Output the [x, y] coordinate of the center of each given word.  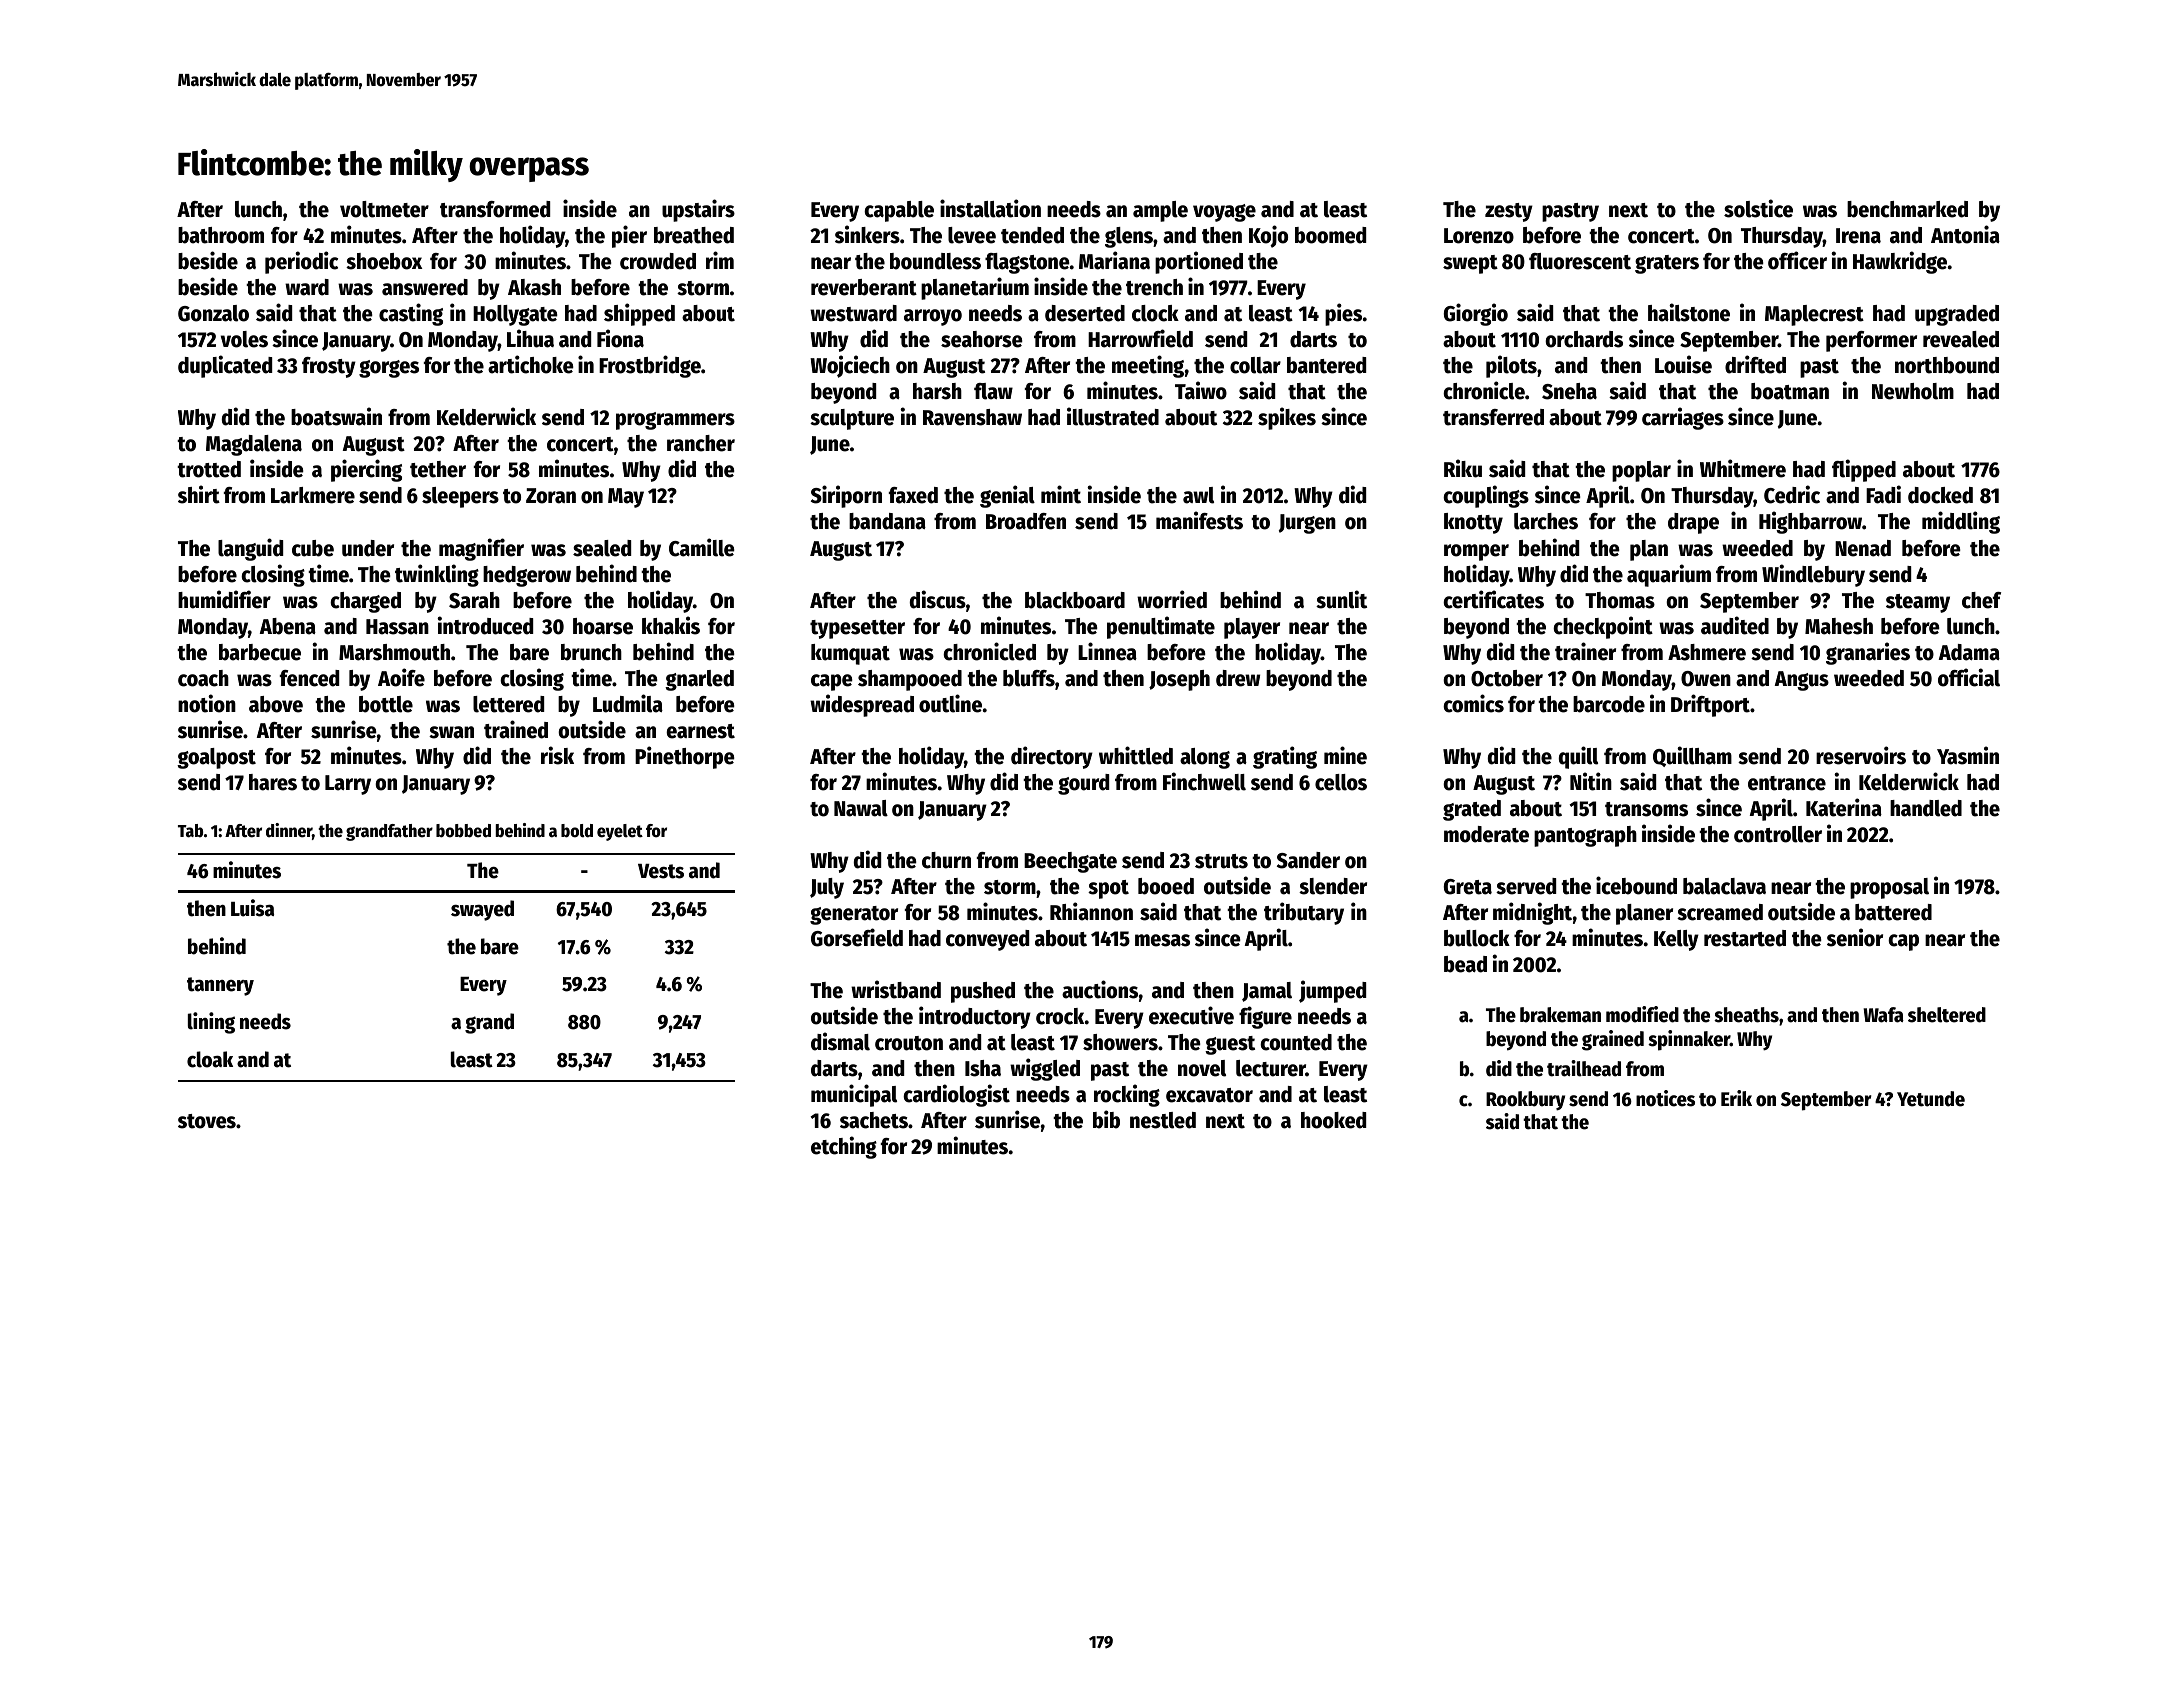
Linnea [1107, 651]
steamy [1918, 603]
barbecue [260, 652]
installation [990, 208]
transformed [495, 209]
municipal [854, 1095]
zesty [1509, 212]
